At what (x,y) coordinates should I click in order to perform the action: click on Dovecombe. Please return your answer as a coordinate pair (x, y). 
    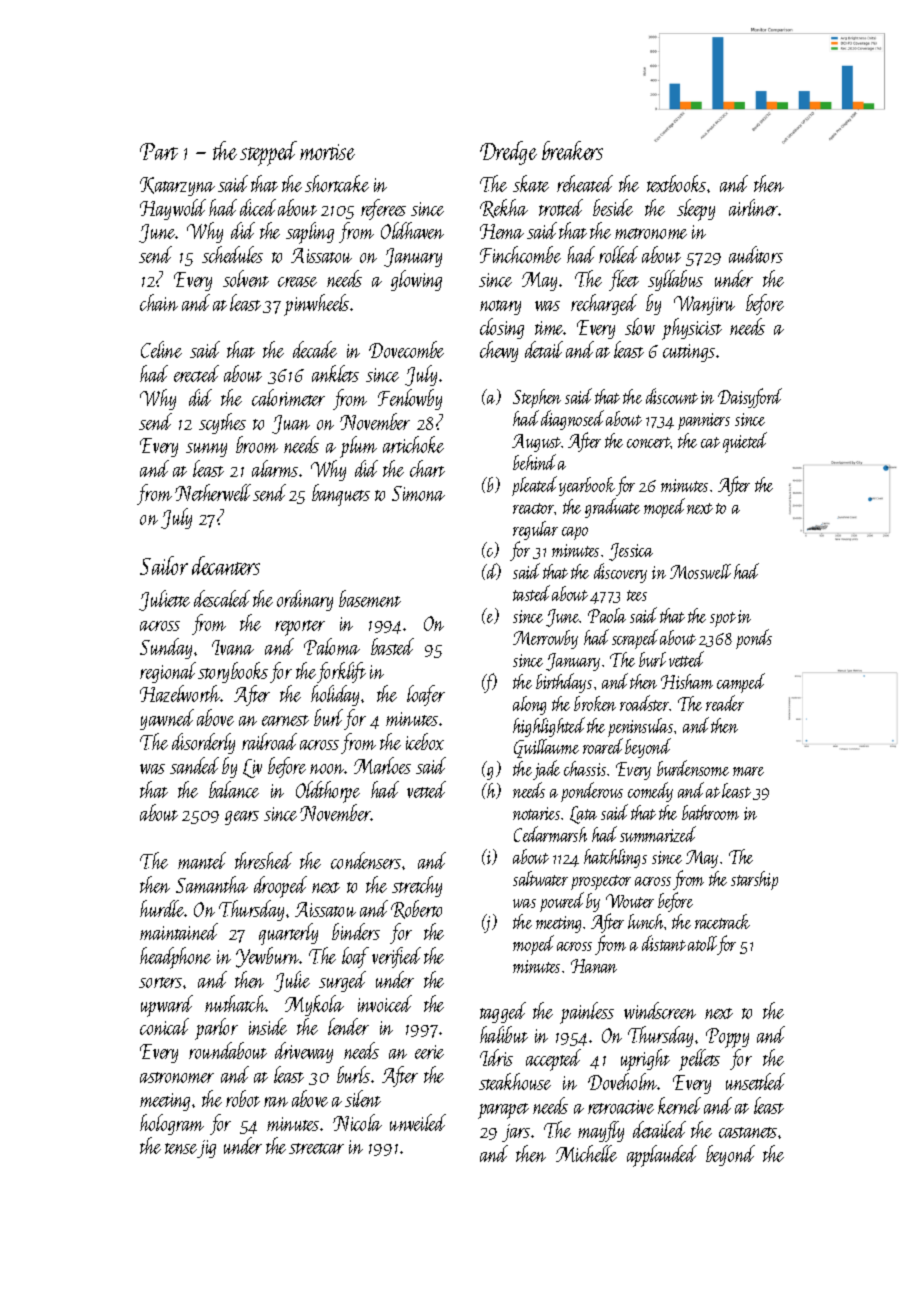
    Looking at the image, I should click on (406, 349).
